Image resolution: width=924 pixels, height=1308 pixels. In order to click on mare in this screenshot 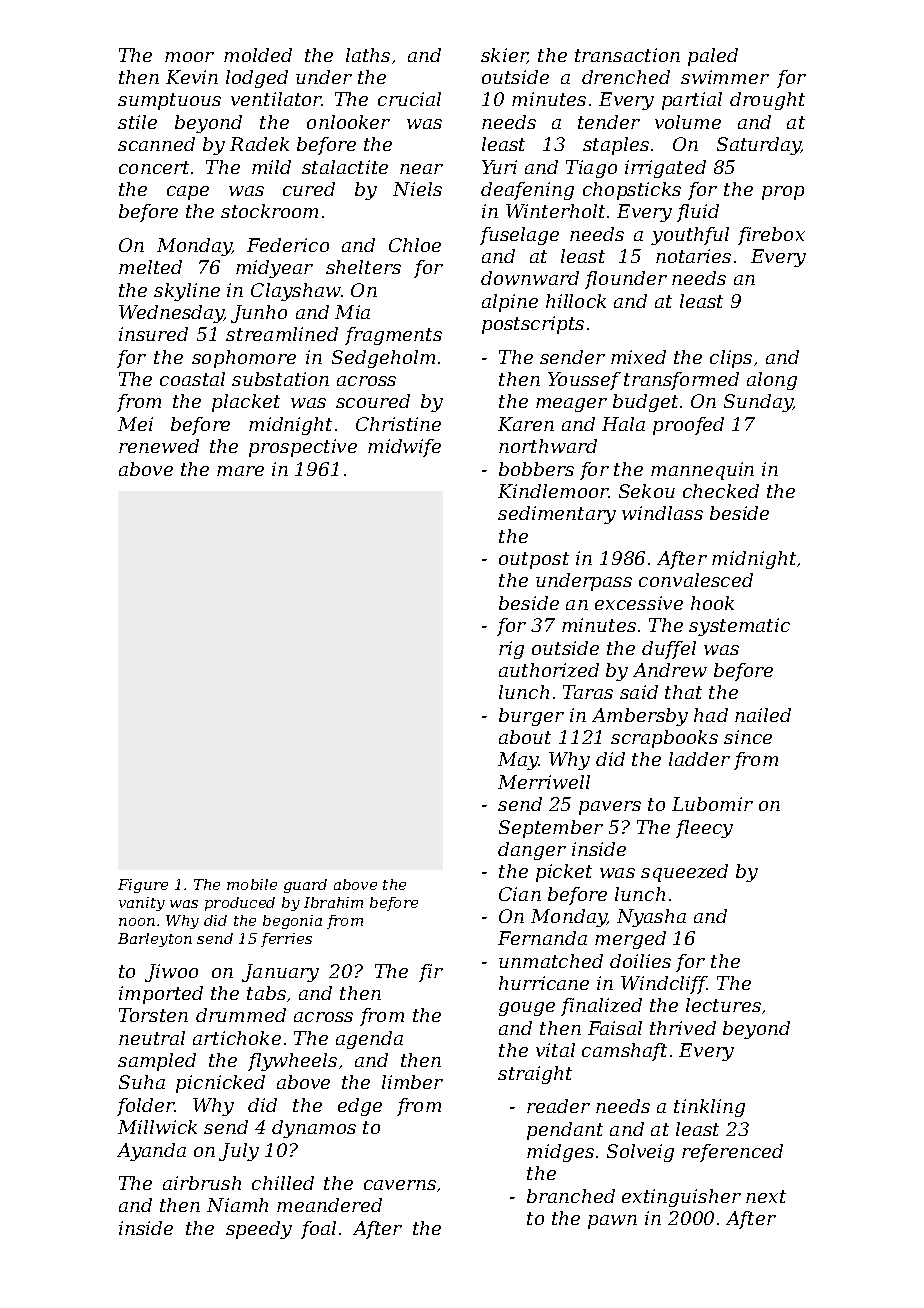, I will do `click(240, 471)`.
